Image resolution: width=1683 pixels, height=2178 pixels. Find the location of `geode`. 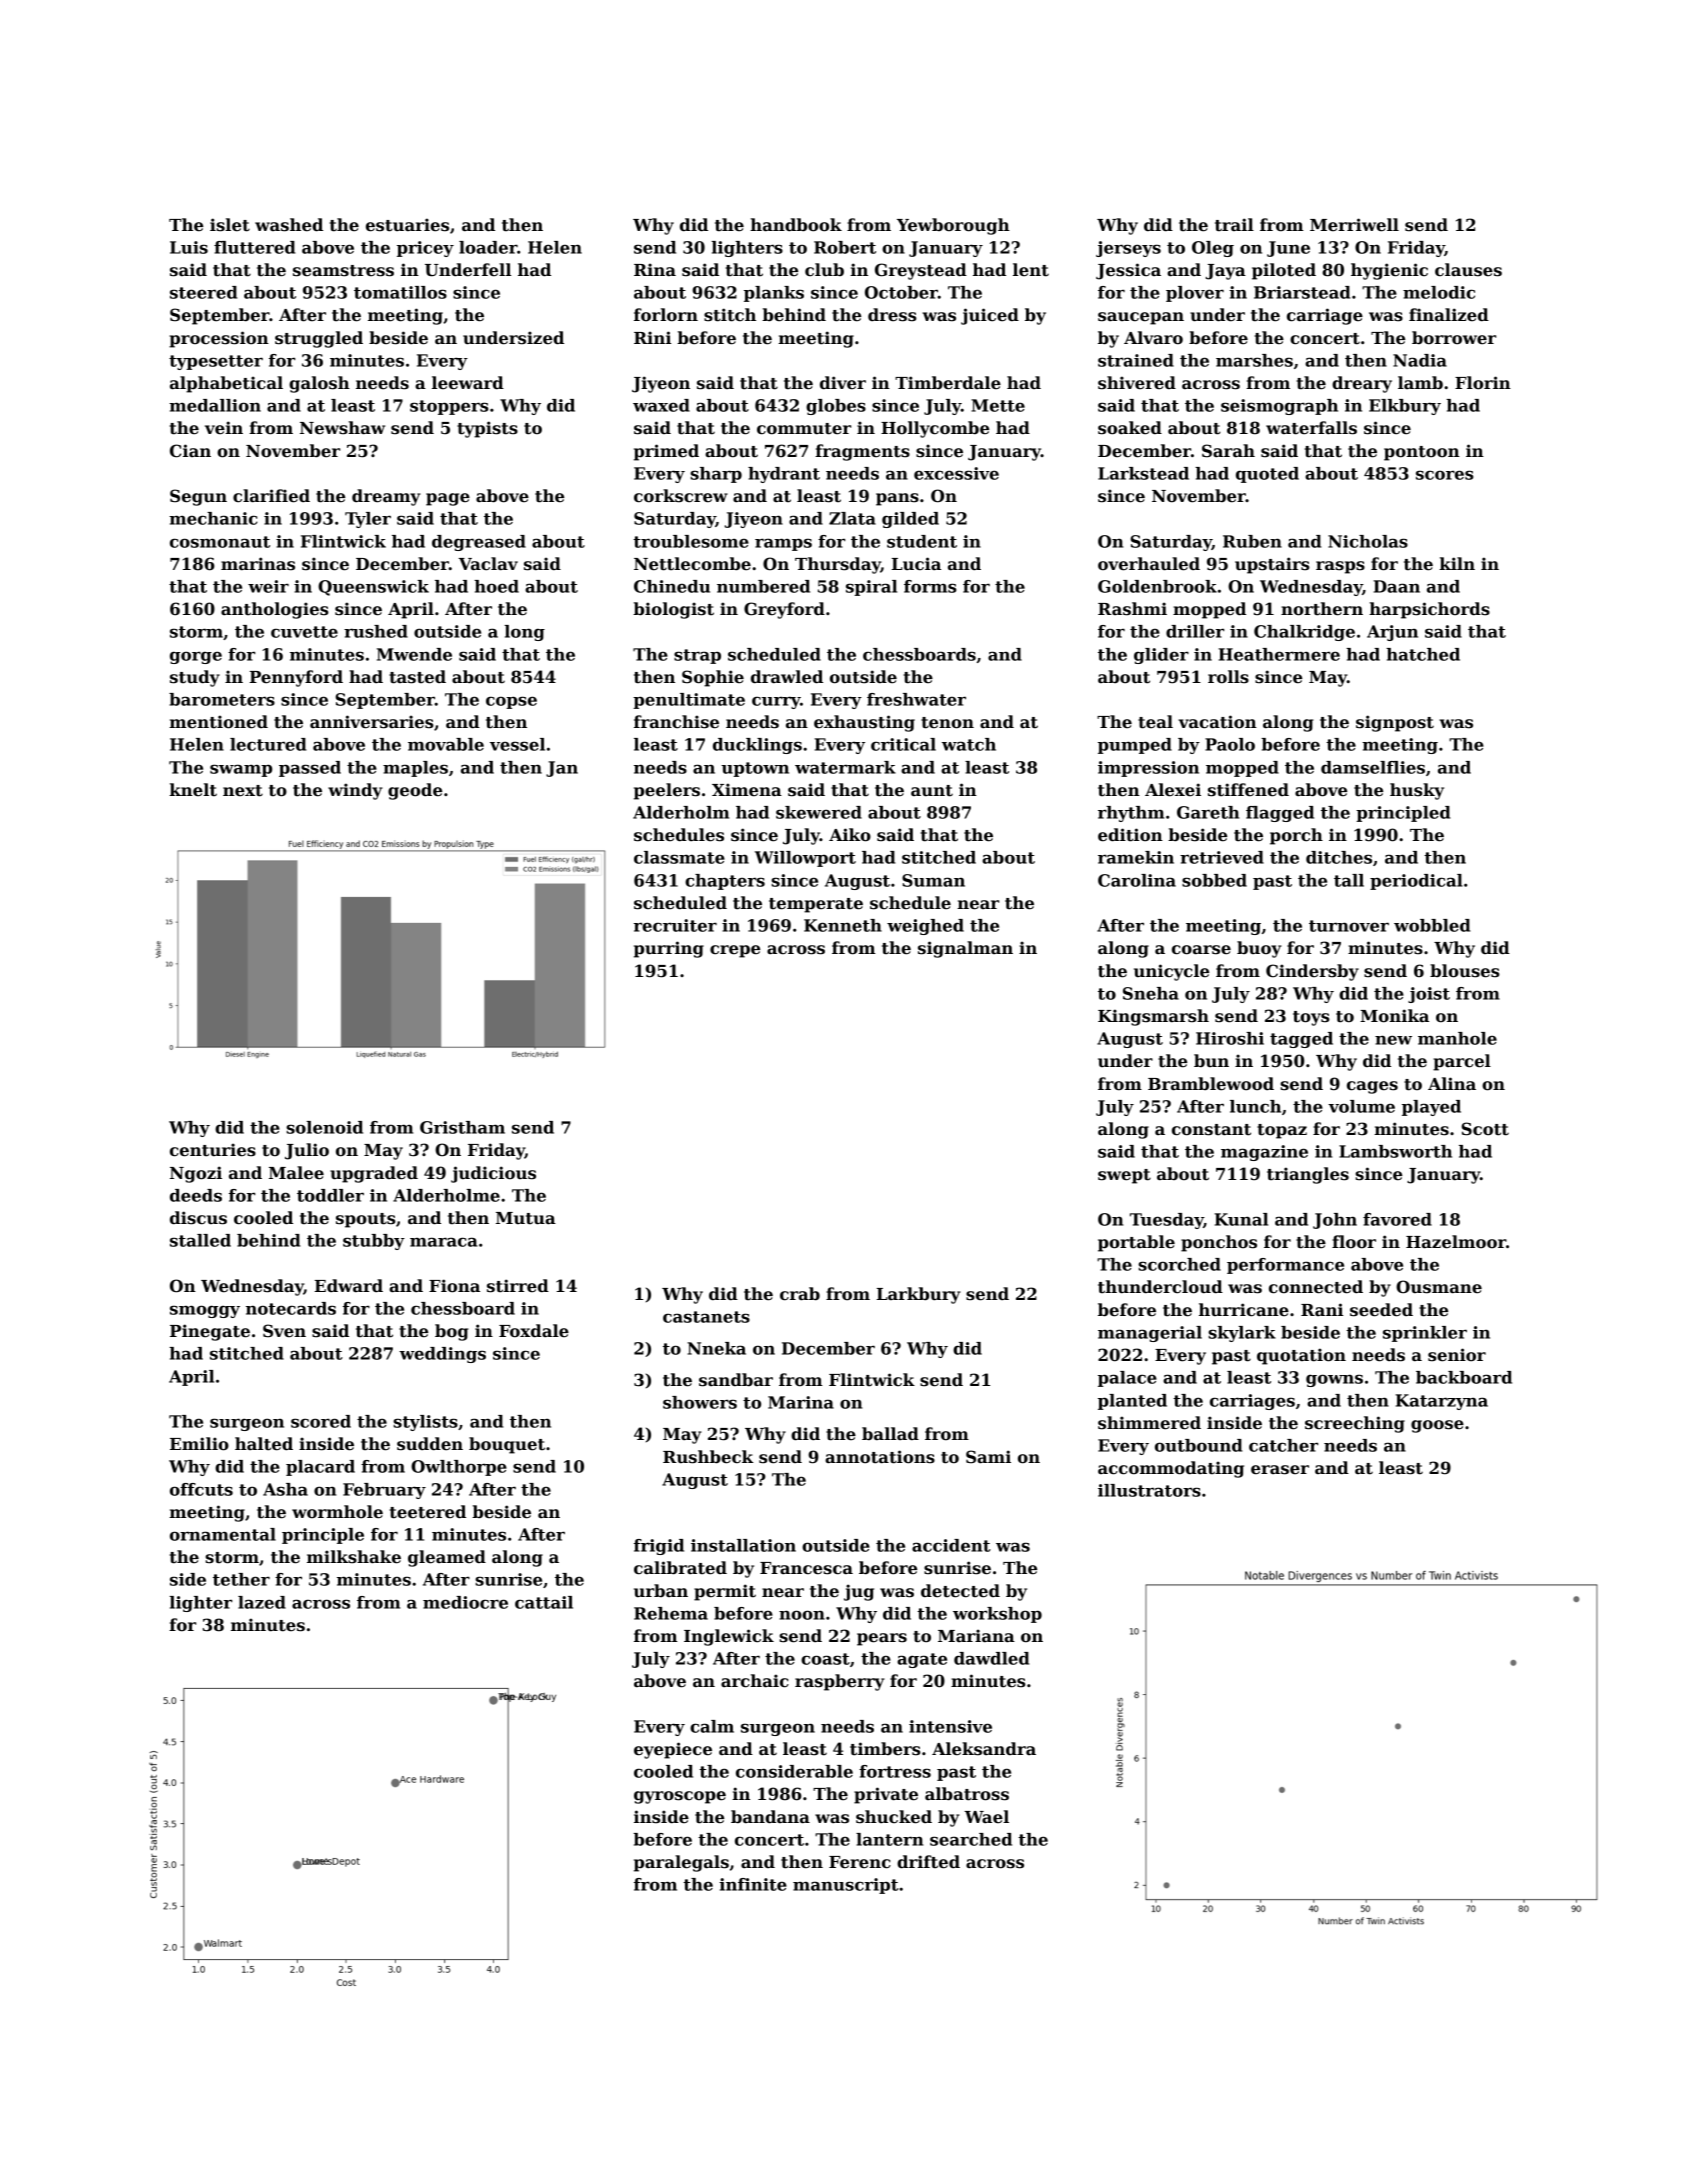

geode is located at coordinates (415, 791).
